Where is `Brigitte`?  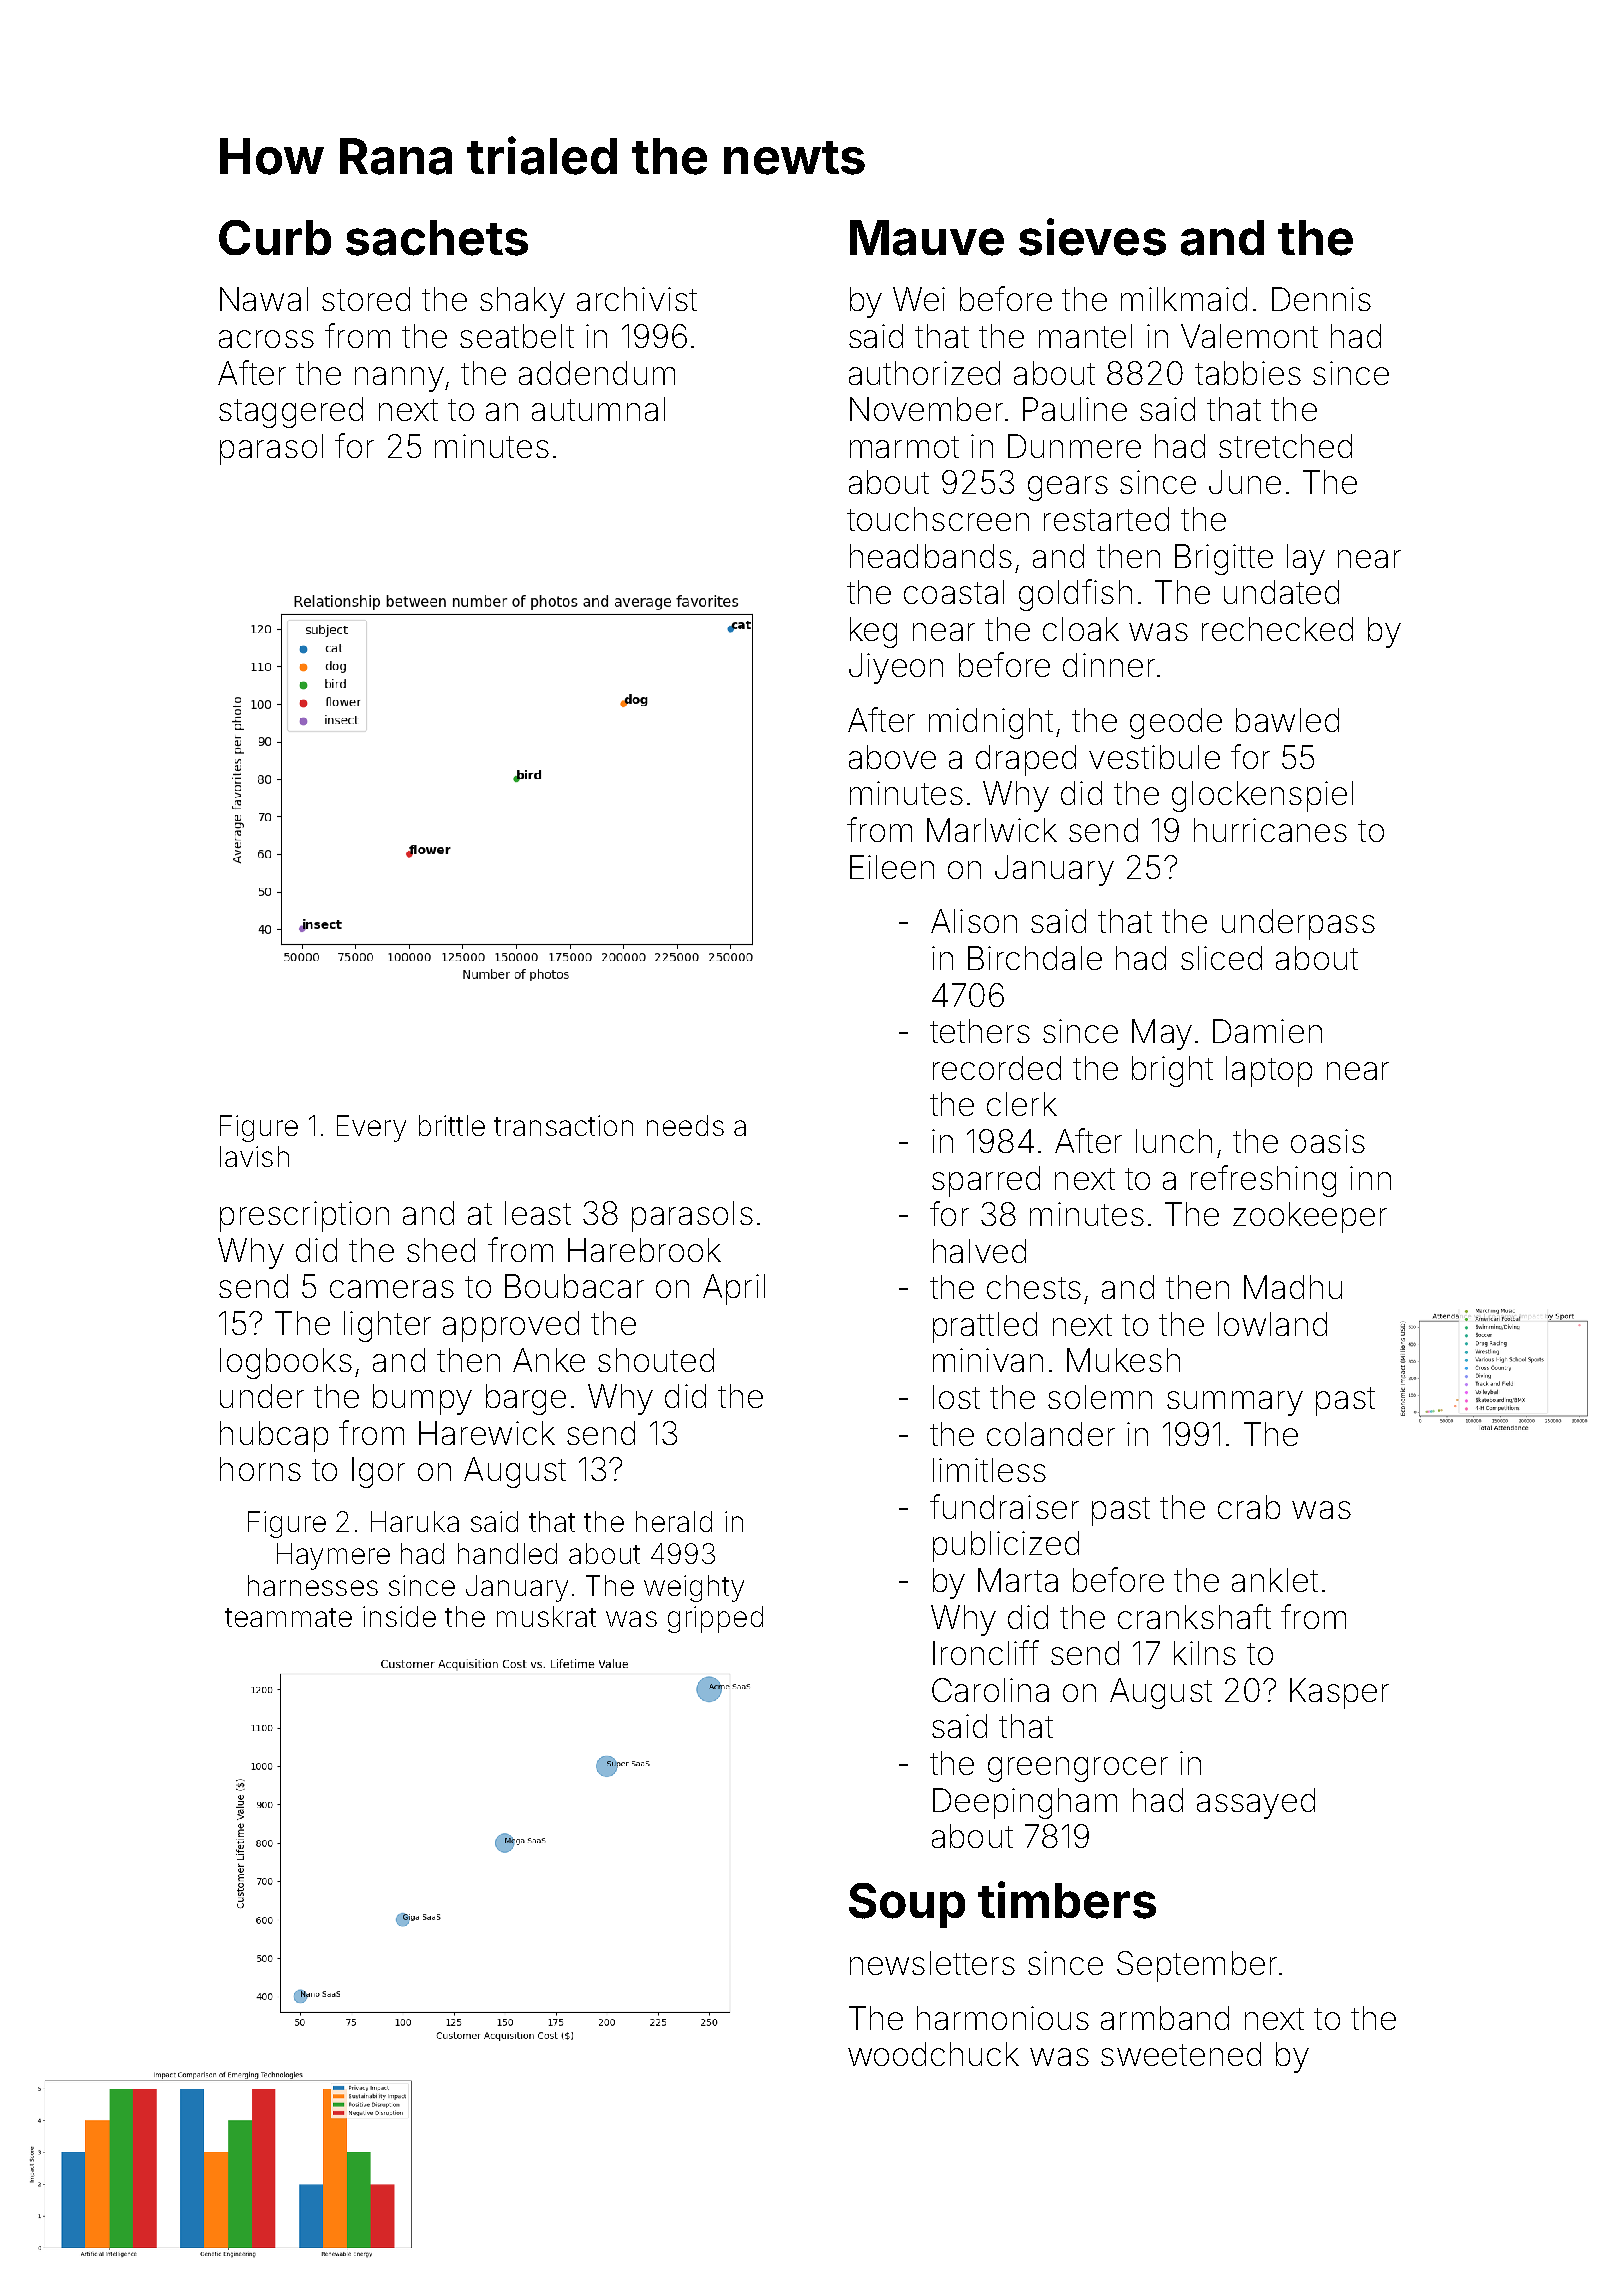
Brigitte is located at coordinates (1224, 559).
